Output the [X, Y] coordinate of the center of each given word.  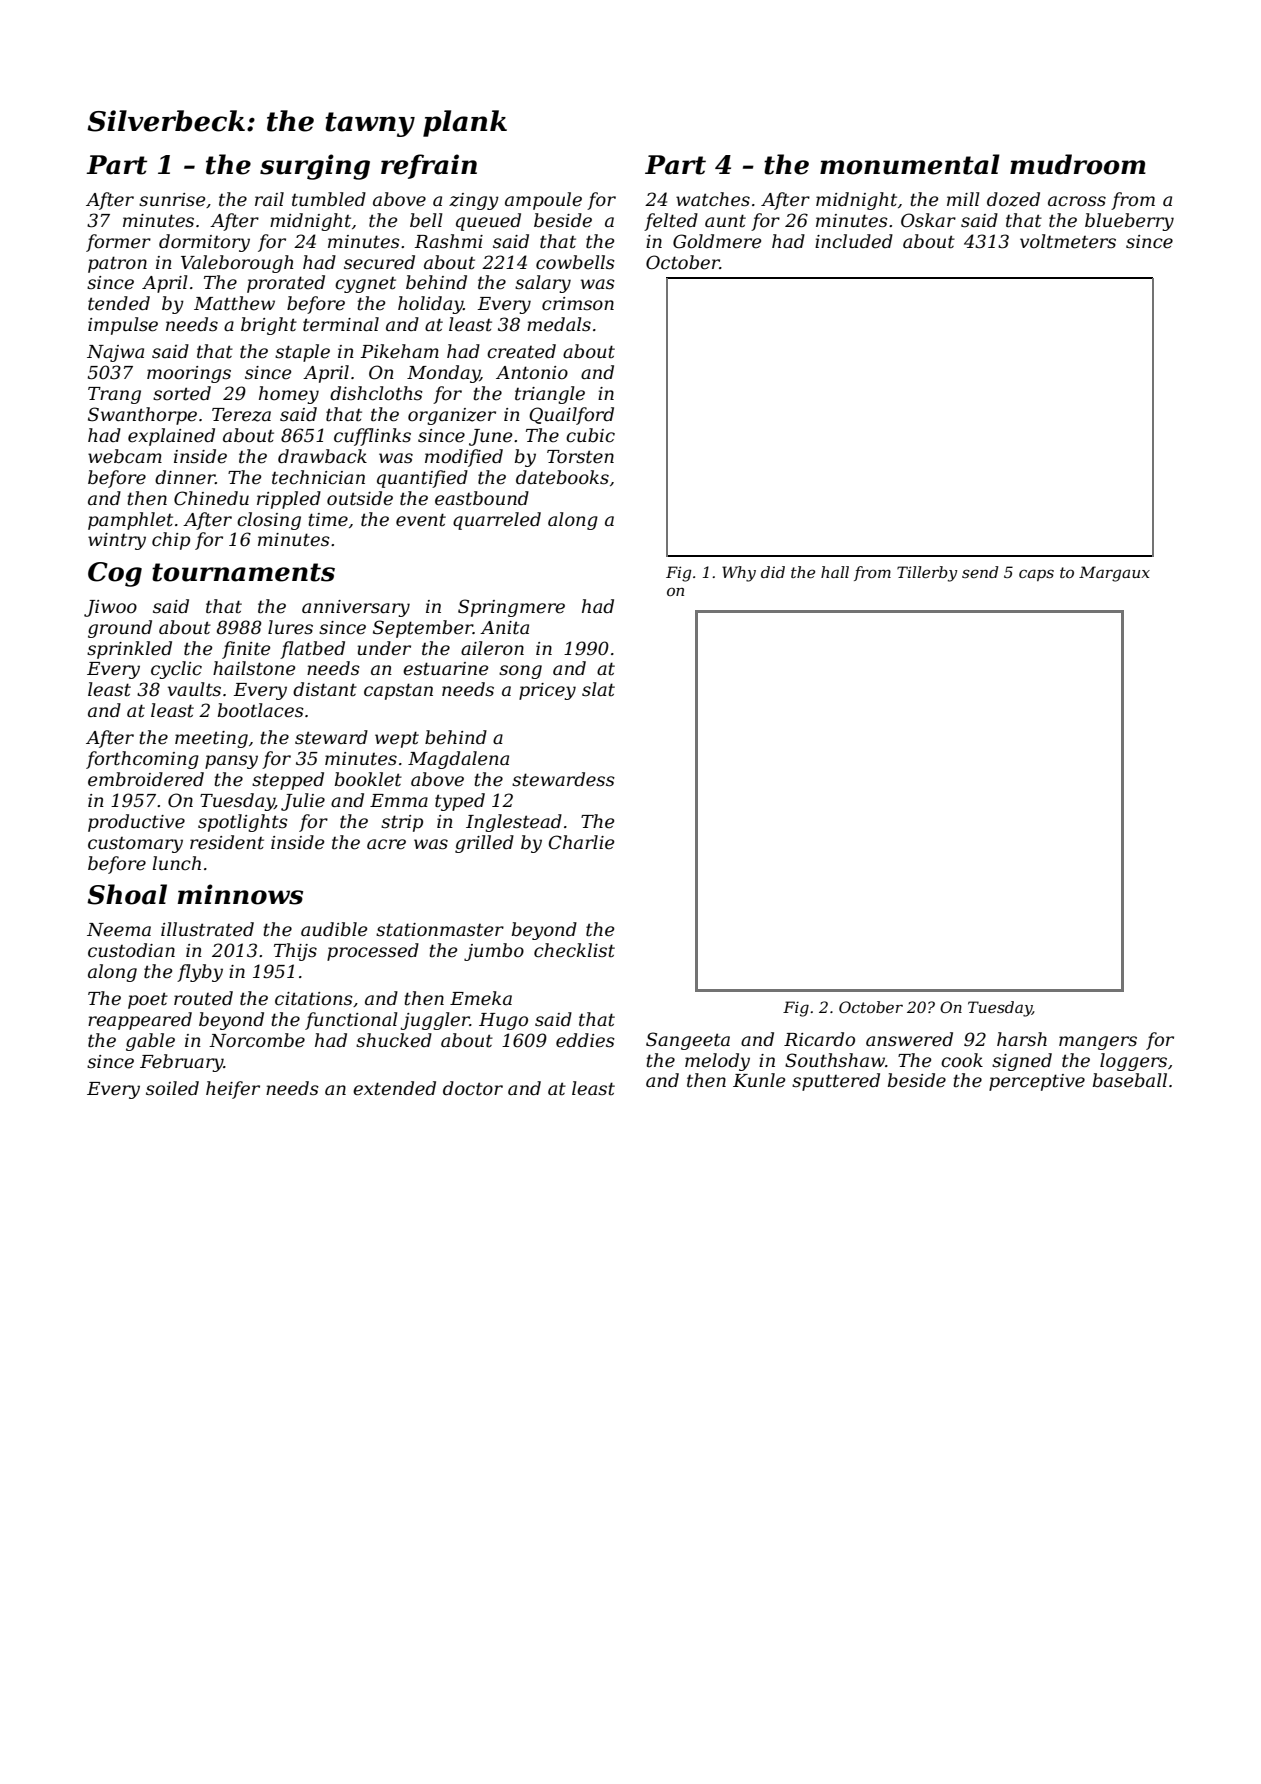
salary [543, 284]
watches [713, 199]
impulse [123, 326]
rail [269, 199]
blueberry [1129, 222]
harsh [1022, 1039]
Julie [303, 802]
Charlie [581, 842]
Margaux [1114, 574]
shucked [394, 1040]
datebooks [562, 477]
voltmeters [1068, 241]
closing [269, 521]
